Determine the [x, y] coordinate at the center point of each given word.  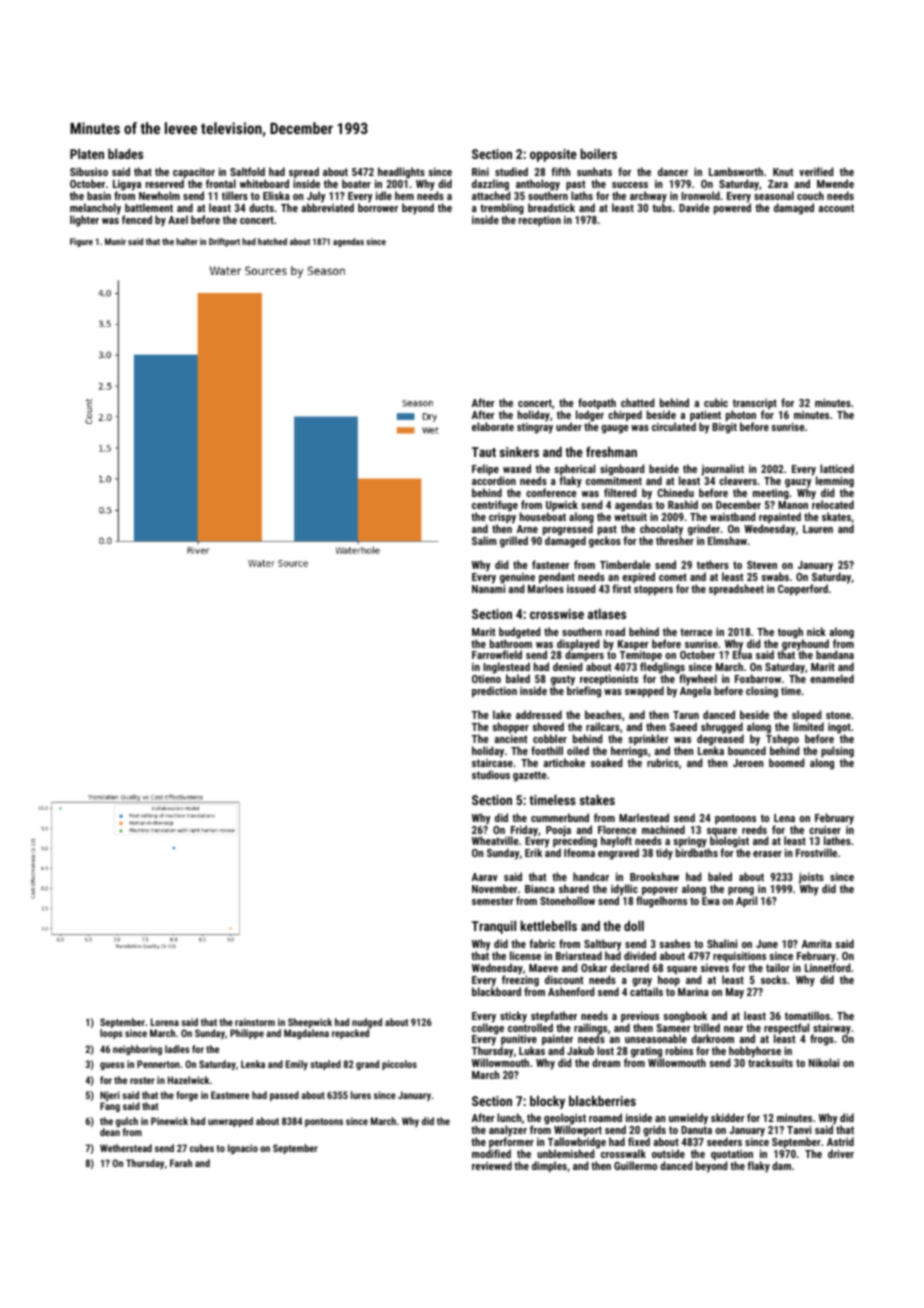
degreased [720, 740]
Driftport [224, 242]
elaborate [493, 426]
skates [836, 516]
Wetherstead [126, 1148]
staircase [492, 763]
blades [125, 154]
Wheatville [495, 840]
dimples [549, 1167]
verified [816, 171]
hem [404, 195]
